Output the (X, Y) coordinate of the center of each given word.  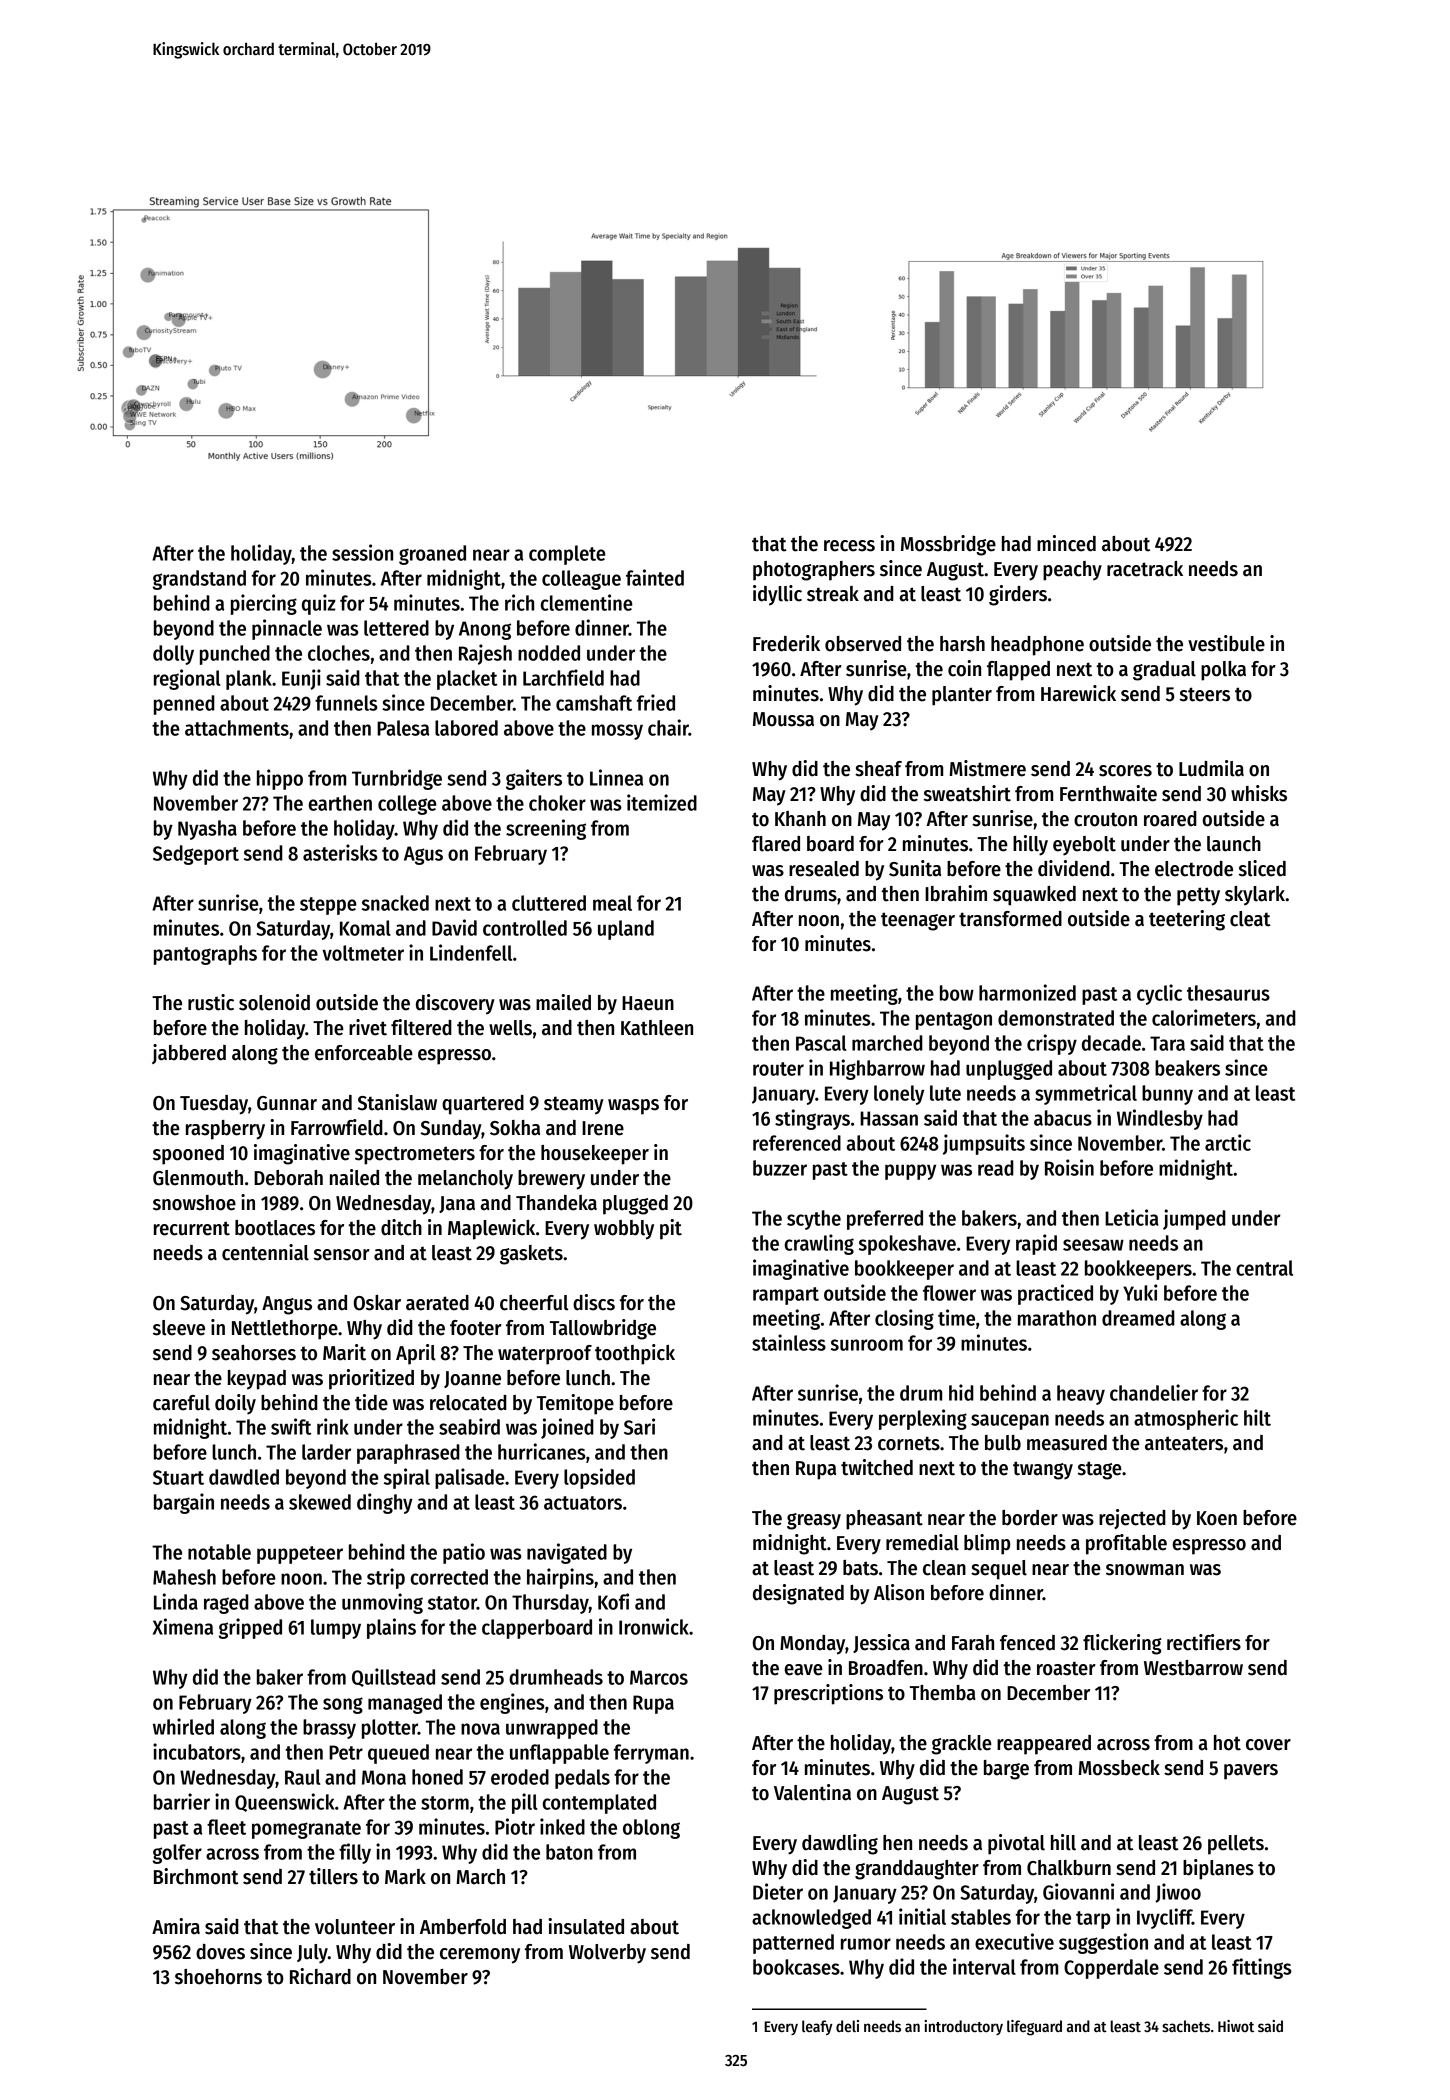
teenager (918, 921)
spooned (188, 1155)
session (362, 552)
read (996, 1168)
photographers (814, 571)
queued (398, 1754)
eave (804, 1670)
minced (1066, 543)
